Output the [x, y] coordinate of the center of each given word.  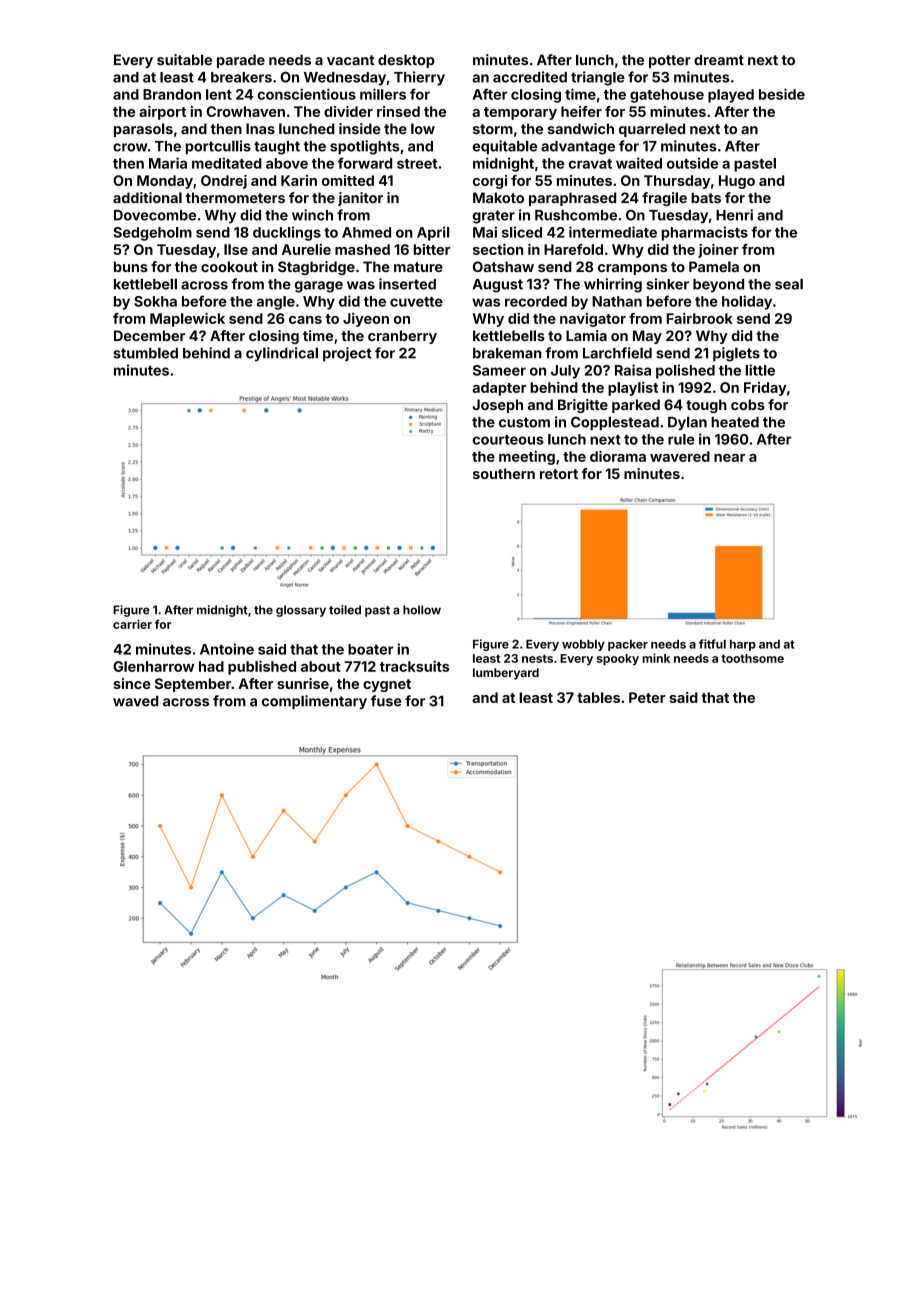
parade [241, 61]
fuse [386, 701]
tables [598, 697]
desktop [406, 61]
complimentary [314, 702]
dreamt [719, 60]
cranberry [402, 337]
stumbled [145, 353]
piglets [736, 354]
